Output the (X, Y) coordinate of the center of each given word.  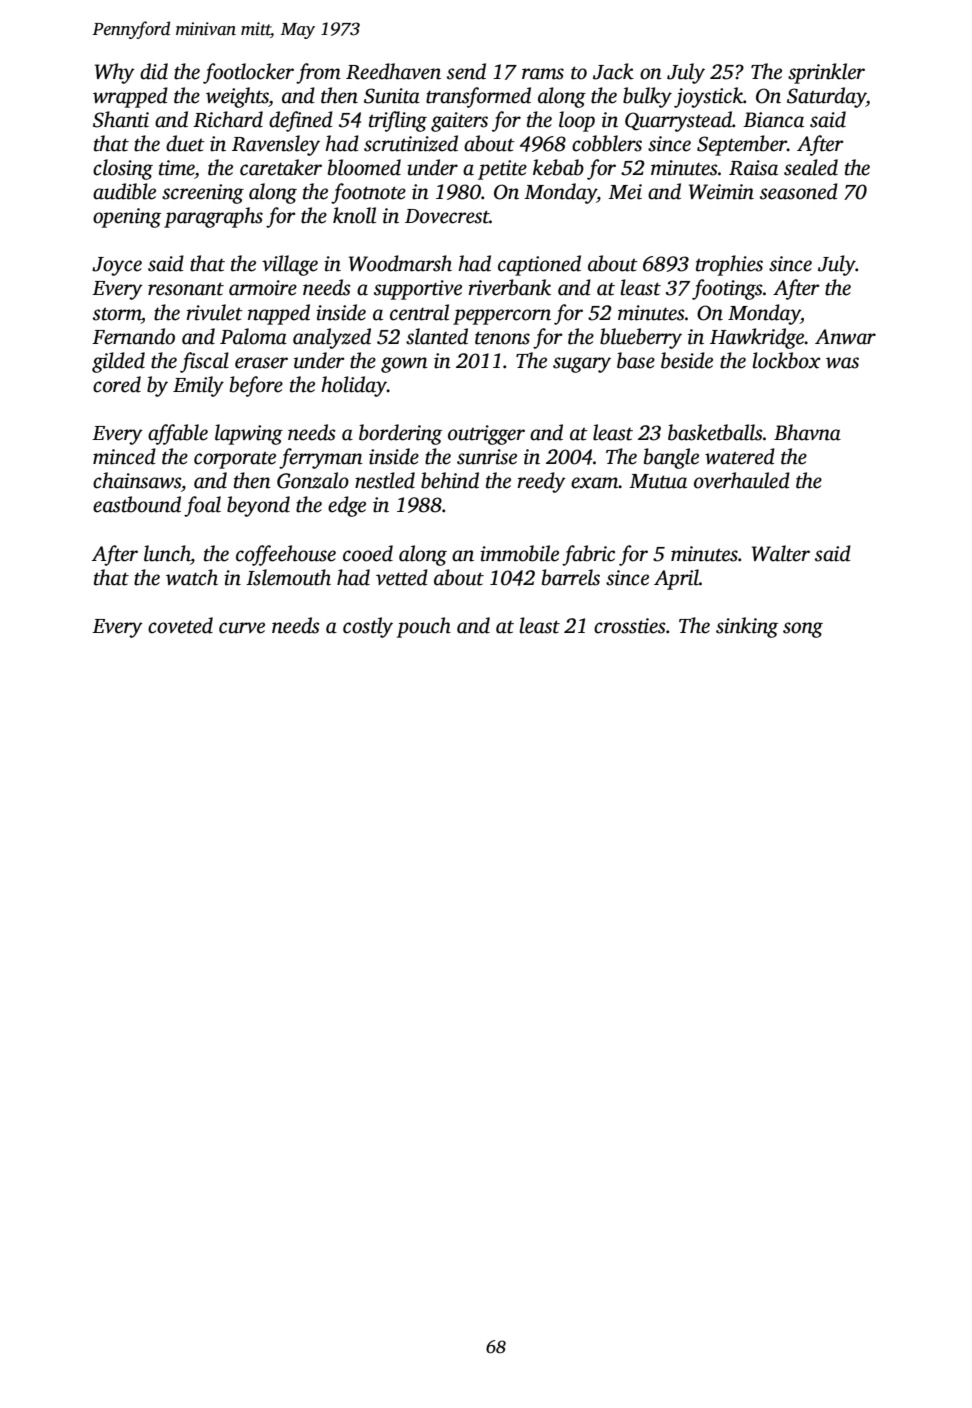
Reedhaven (393, 71)
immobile (519, 553)
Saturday (826, 97)
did (154, 71)
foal (202, 506)
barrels (571, 577)
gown (404, 365)
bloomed (364, 167)
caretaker (281, 167)
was (842, 363)
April (676, 579)
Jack (613, 71)
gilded (118, 362)
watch (192, 577)
